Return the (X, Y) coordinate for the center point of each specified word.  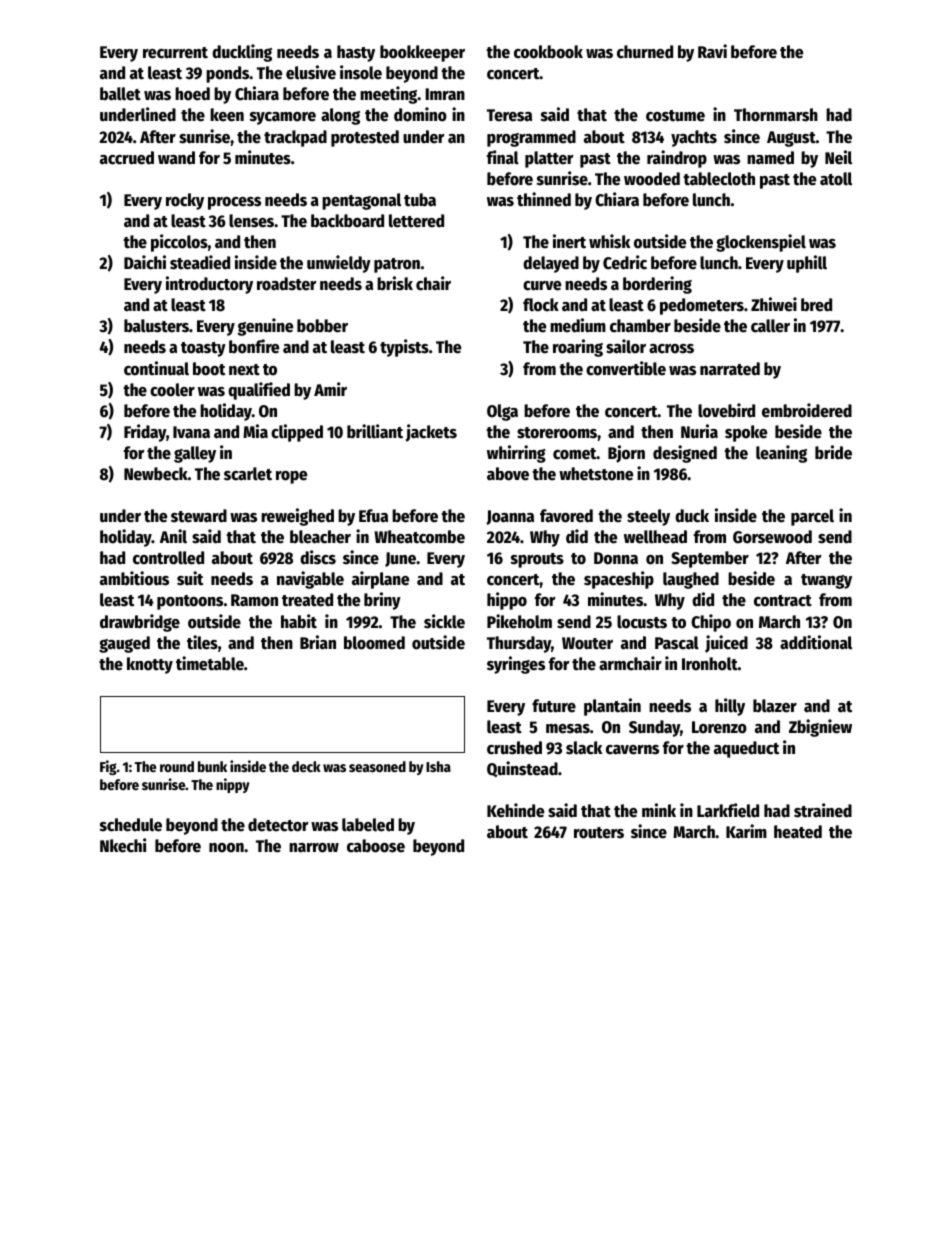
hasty (356, 53)
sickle (444, 621)
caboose (376, 846)
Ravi (712, 51)
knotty (150, 665)
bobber (322, 326)
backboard (347, 221)
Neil (838, 157)
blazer (775, 706)
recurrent (175, 53)
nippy (233, 785)
